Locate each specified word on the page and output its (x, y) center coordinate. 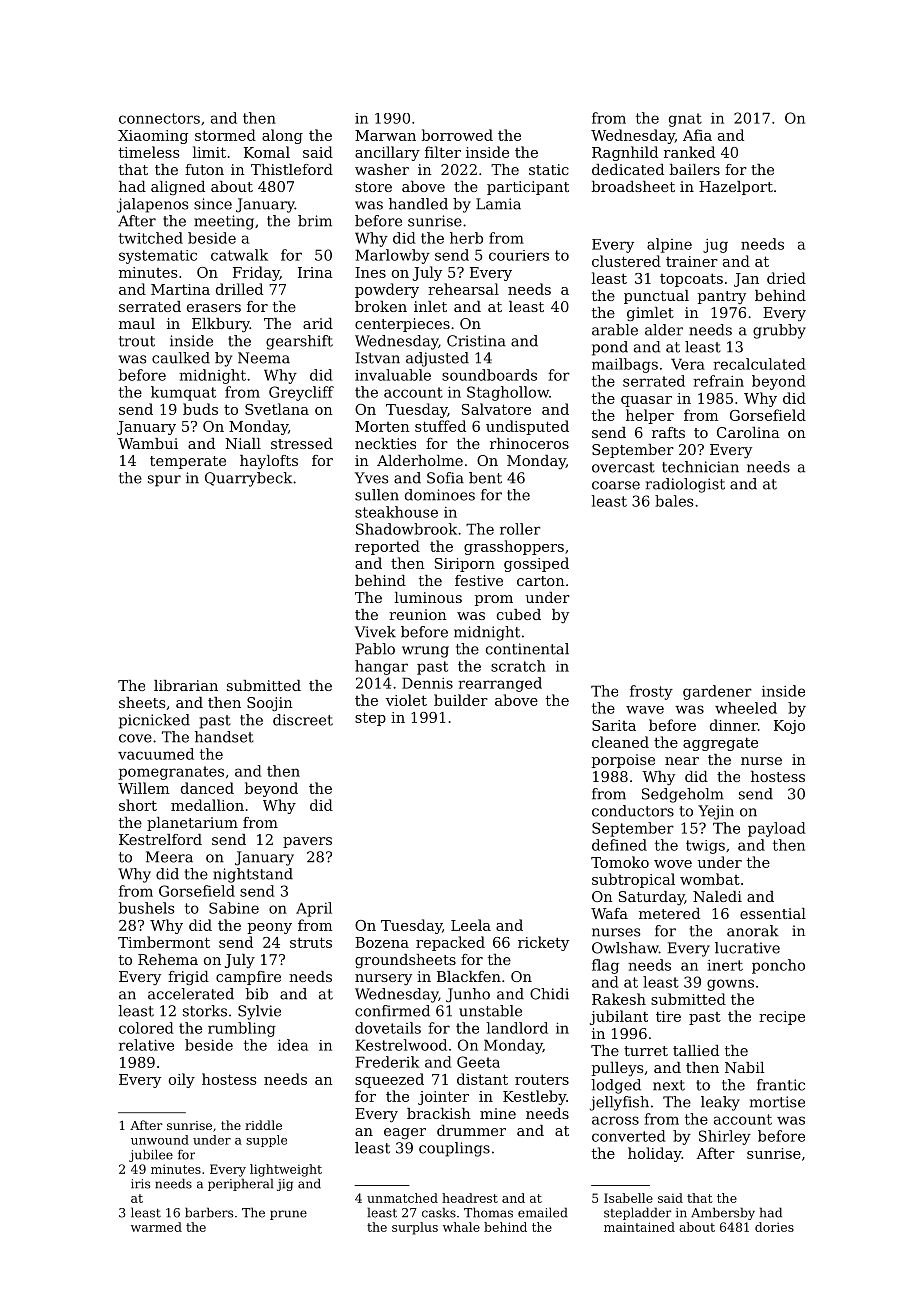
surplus (415, 1228)
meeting (224, 222)
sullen (377, 495)
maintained (639, 1227)
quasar (646, 401)
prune (288, 1215)
